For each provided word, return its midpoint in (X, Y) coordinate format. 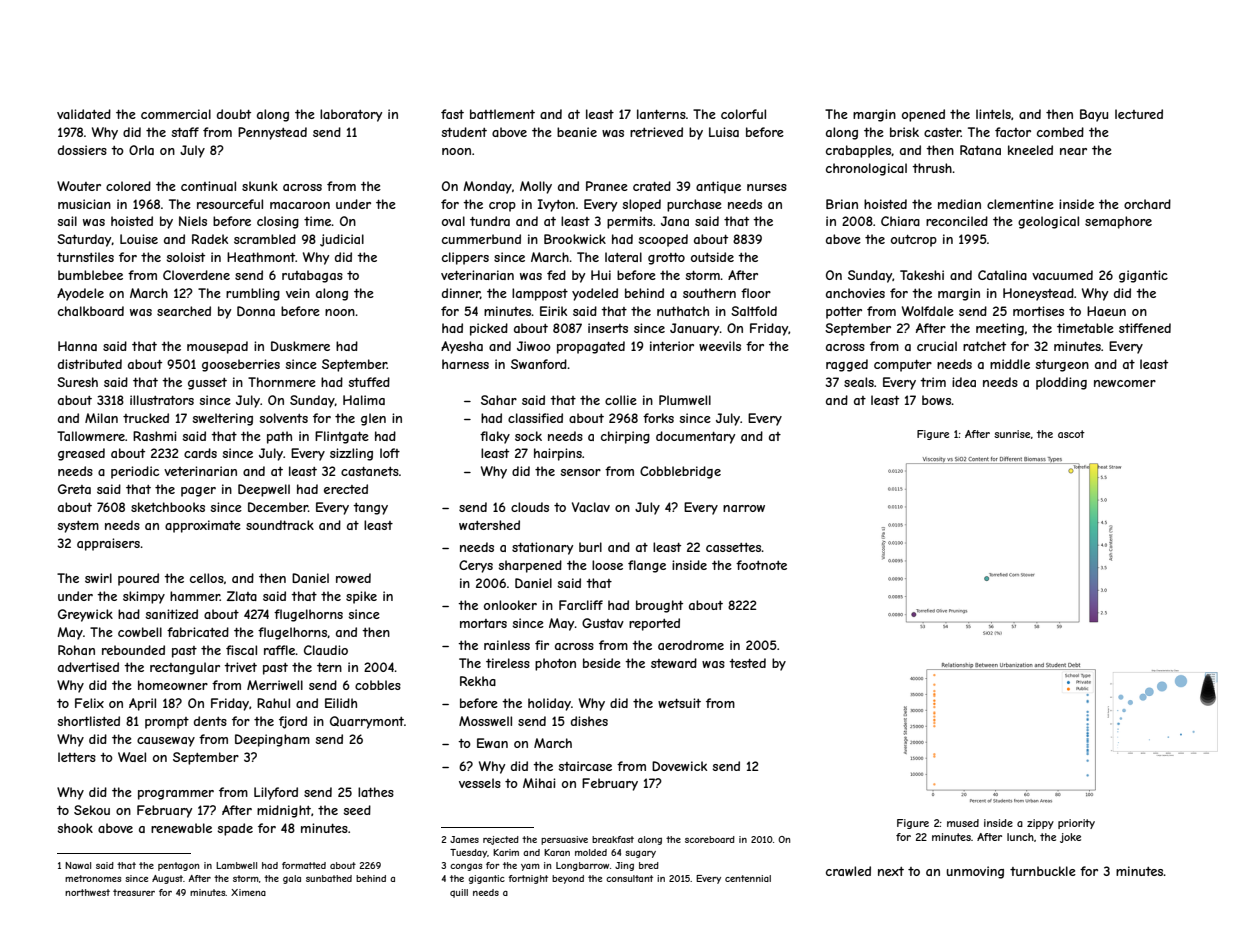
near (1073, 151)
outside (712, 257)
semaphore (1118, 222)
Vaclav (591, 507)
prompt (167, 723)
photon (555, 664)
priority (1076, 824)
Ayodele (80, 294)
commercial (176, 114)
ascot (1071, 434)
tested (747, 663)
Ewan (492, 743)
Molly (536, 187)
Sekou (92, 810)
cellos (207, 578)
